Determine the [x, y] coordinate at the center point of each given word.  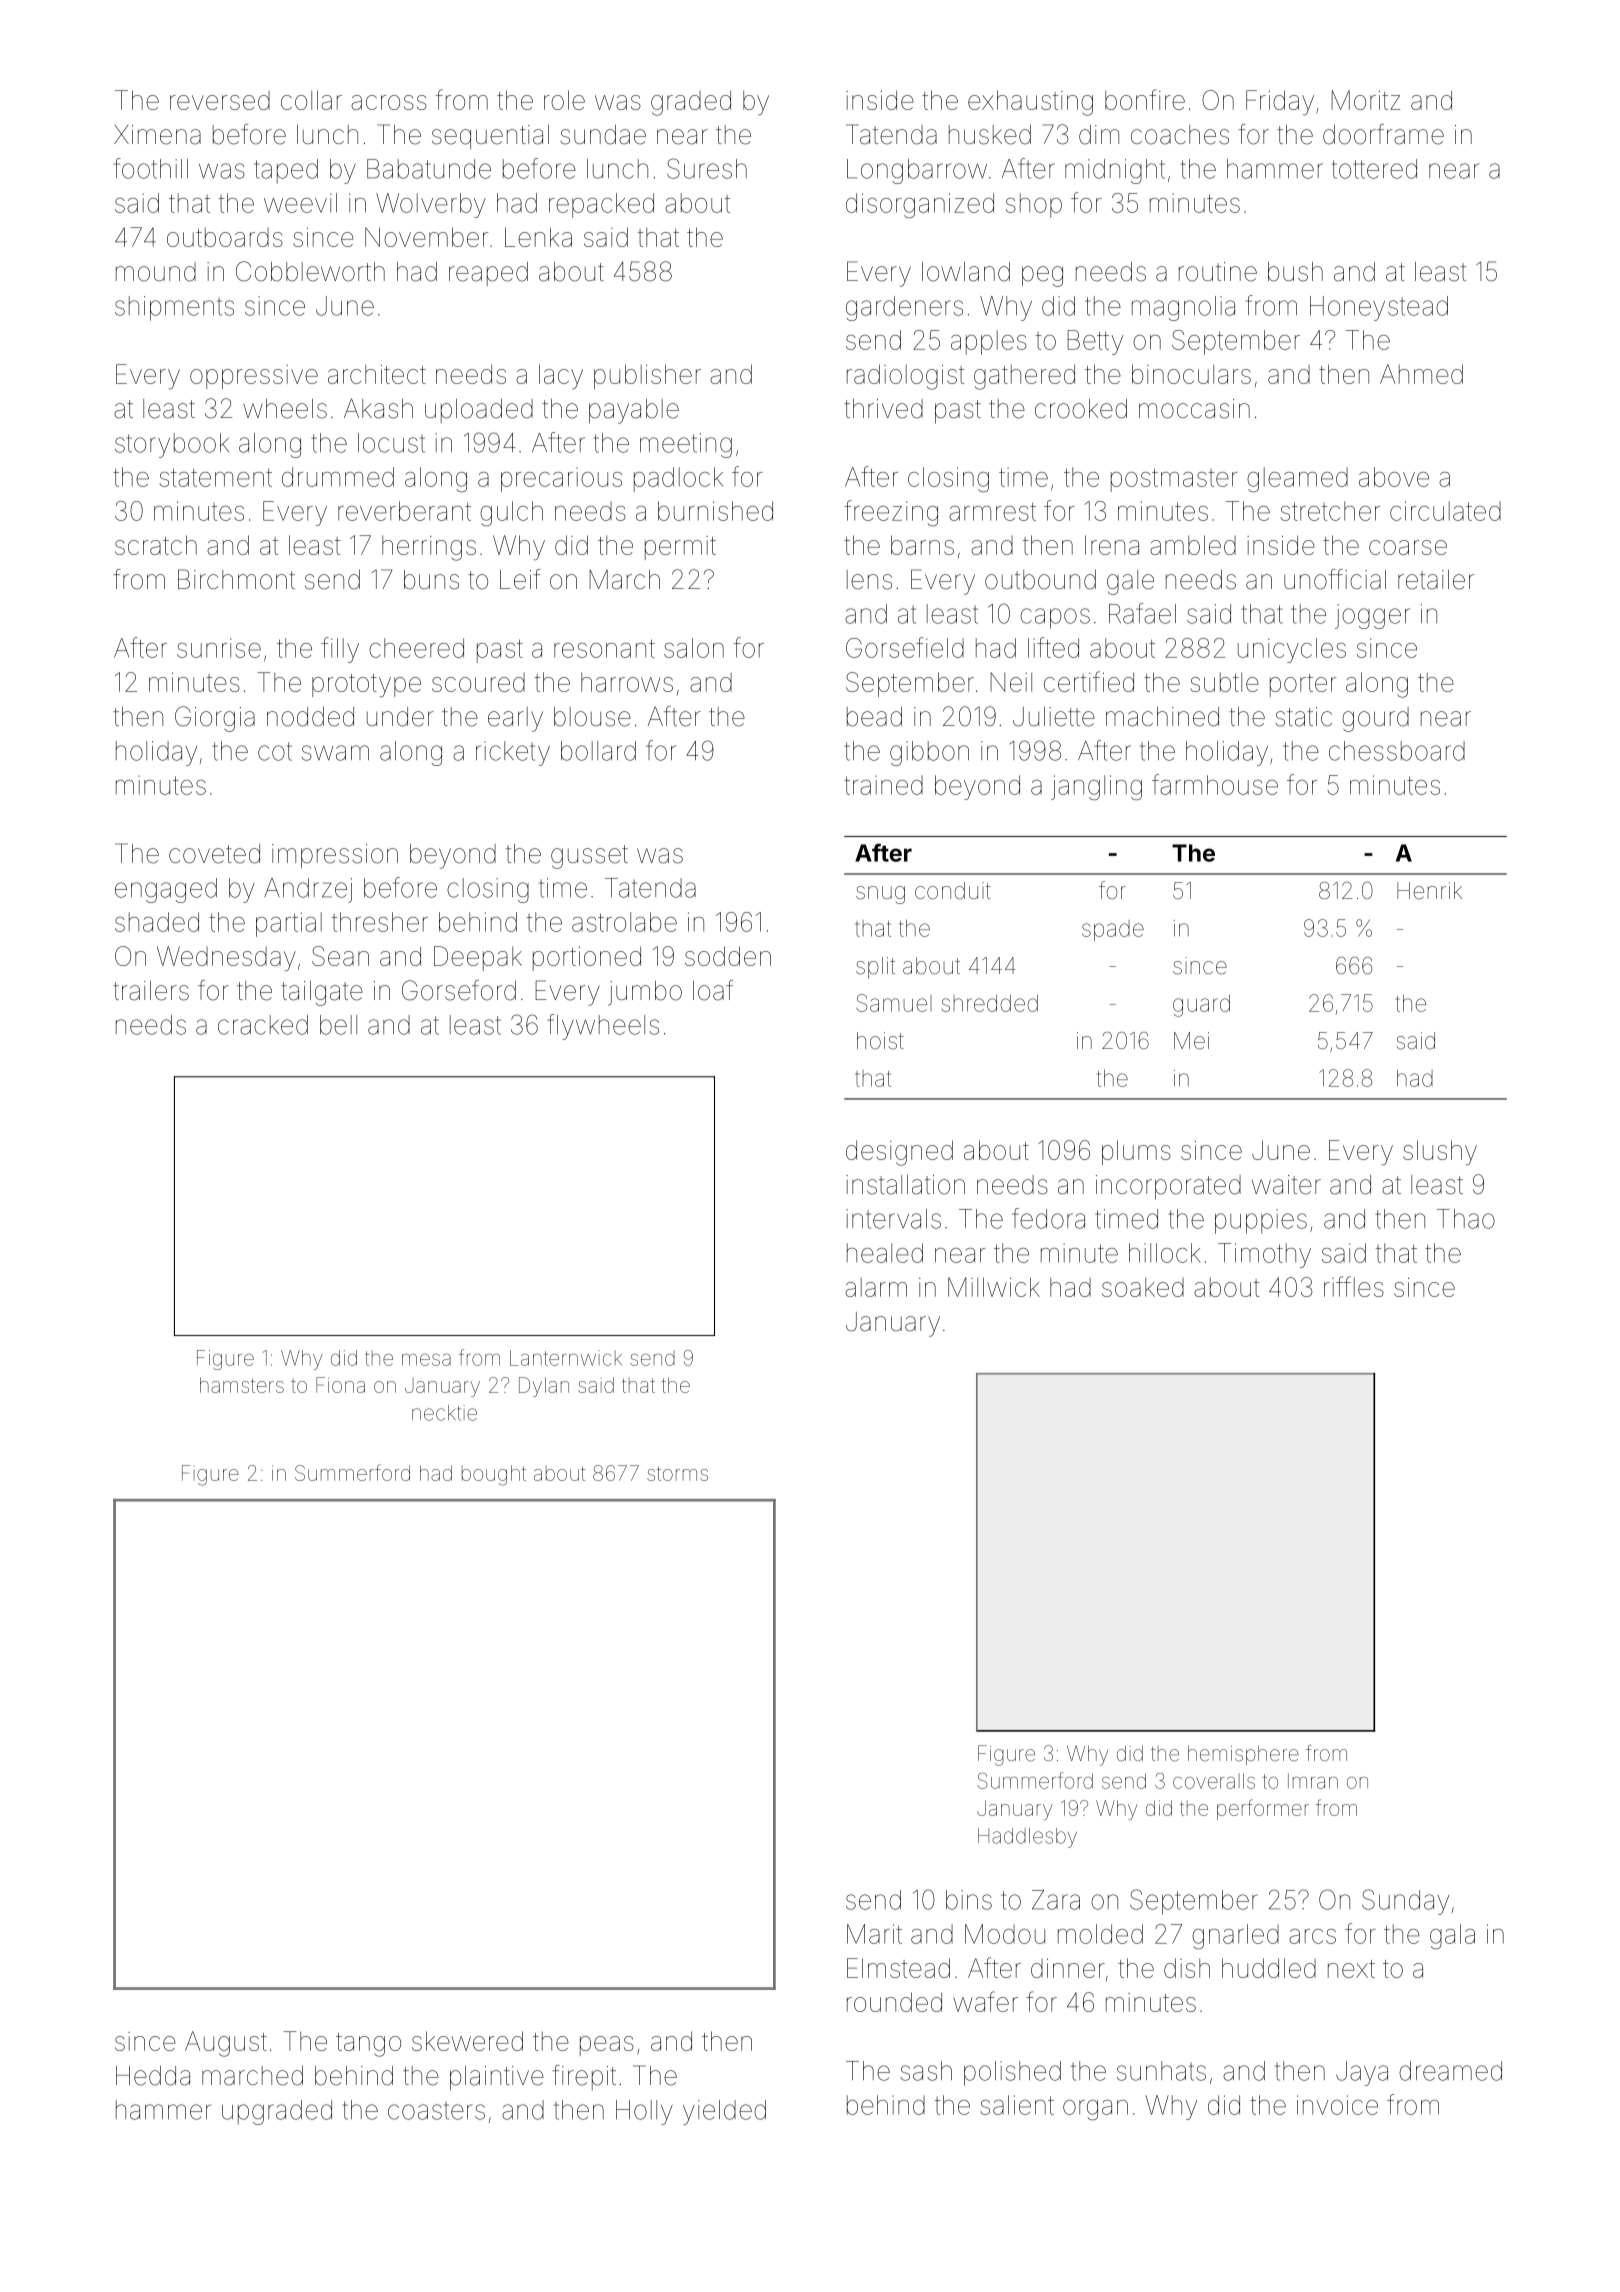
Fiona [340, 1385]
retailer [1436, 580]
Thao [1466, 1219]
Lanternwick [566, 1358]
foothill [151, 168]
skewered [467, 2041]
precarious [561, 479]
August [226, 2044]
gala [1452, 1936]
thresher [380, 922]
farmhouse [1215, 784]
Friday [1280, 102]
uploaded [479, 411]
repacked [601, 205]
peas [607, 2046]
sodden [728, 956]
